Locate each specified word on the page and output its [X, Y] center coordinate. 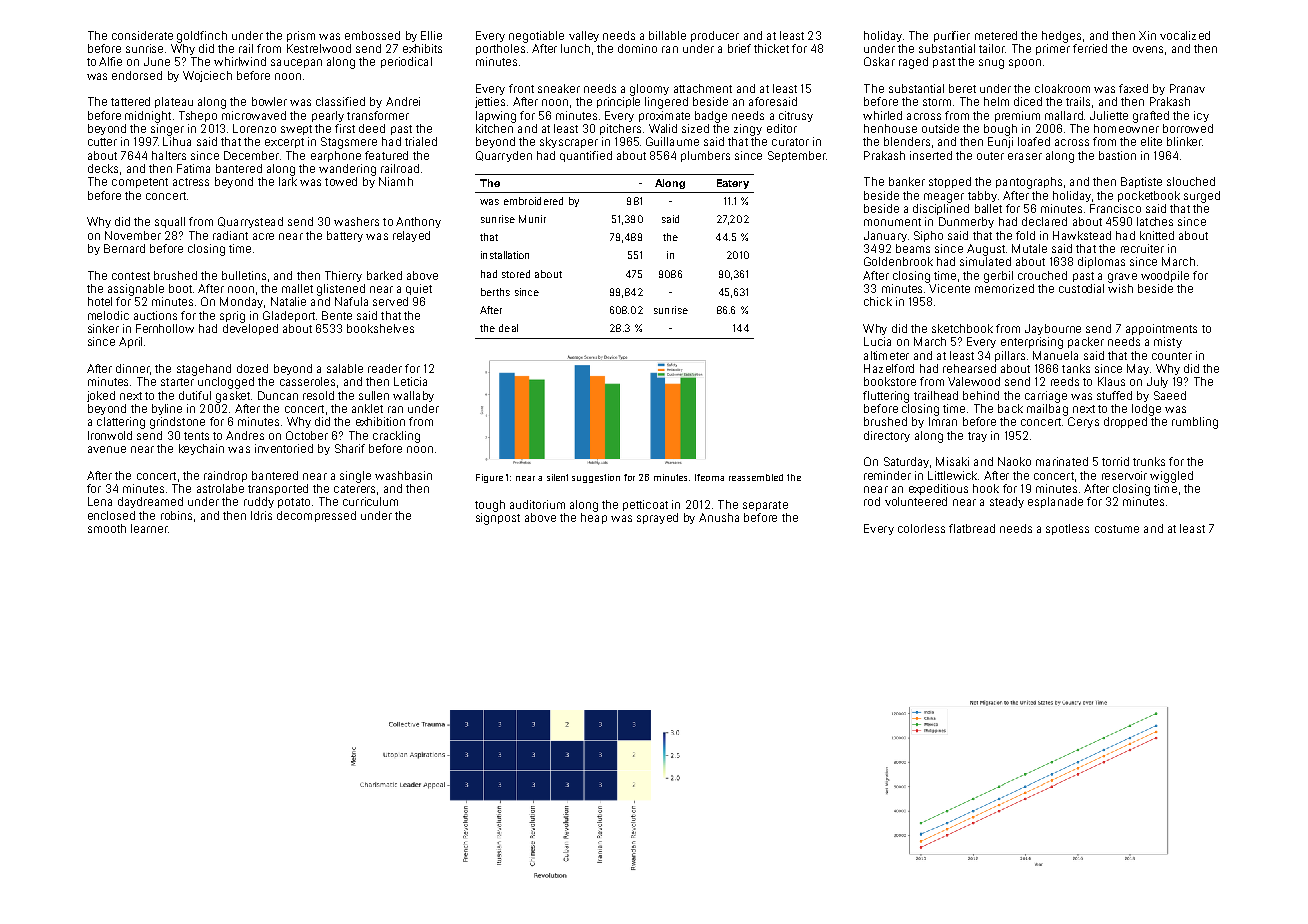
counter [1172, 356]
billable [667, 35]
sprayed [657, 518]
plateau [174, 102]
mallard [1064, 115]
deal [508, 328]
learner [149, 528]
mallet [297, 288]
